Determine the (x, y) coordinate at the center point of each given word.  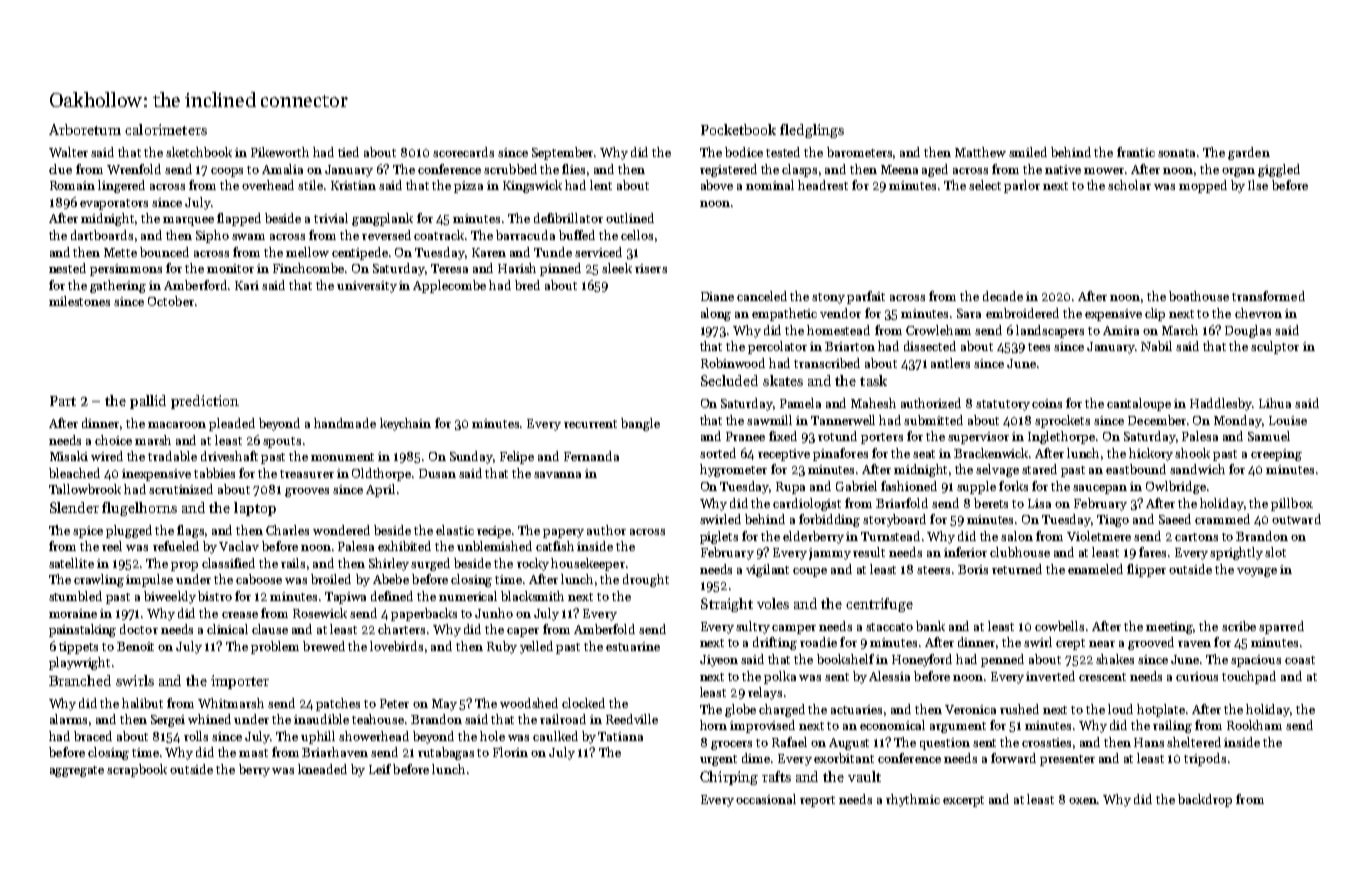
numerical (468, 596)
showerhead (374, 736)
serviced (598, 252)
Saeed (1175, 519)
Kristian (353, 185)
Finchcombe (308, 268)
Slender (74, 507)
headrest (823, 185)
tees (1039, 347)
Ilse (1258, 185)
